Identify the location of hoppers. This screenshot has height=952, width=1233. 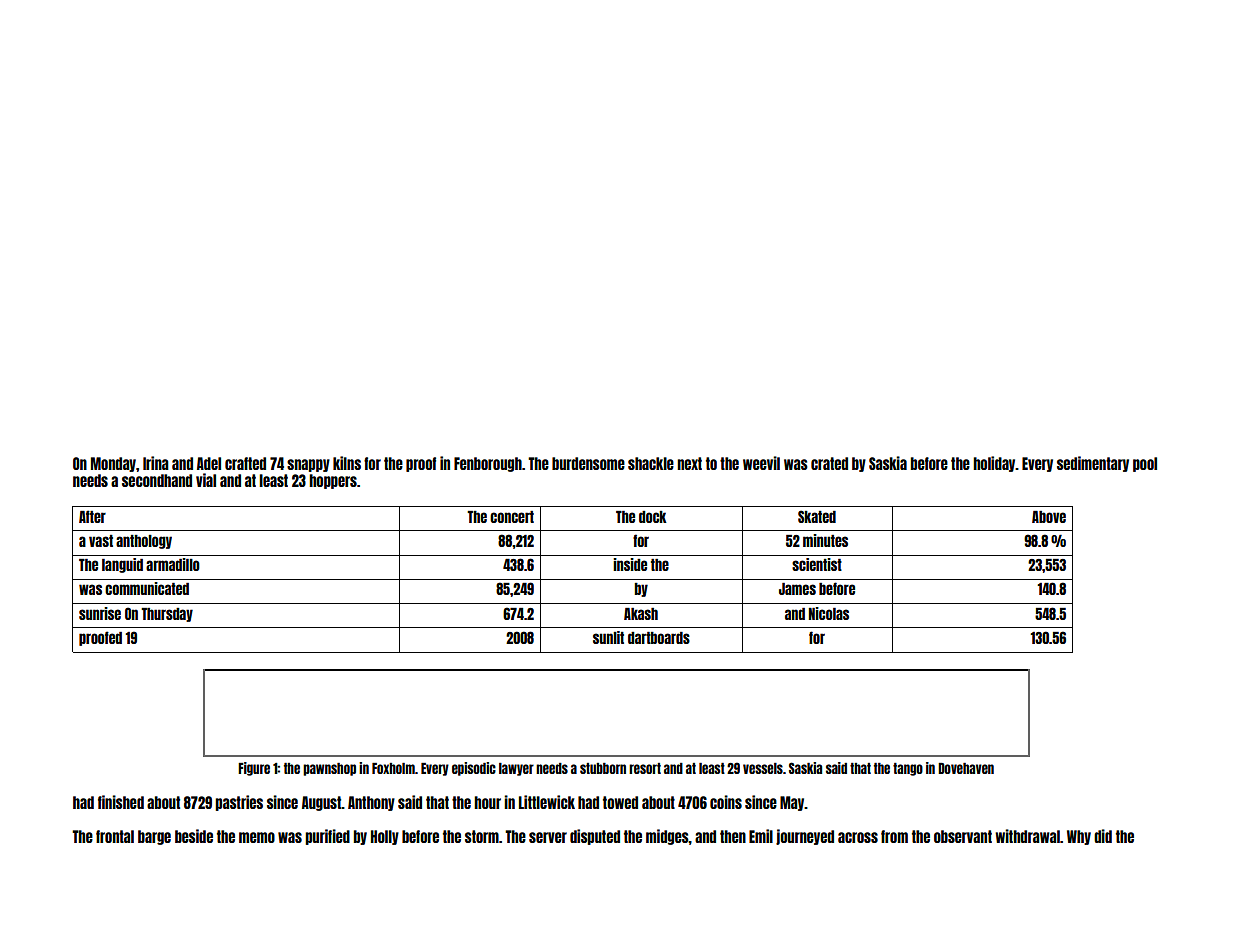
(333, 481).
